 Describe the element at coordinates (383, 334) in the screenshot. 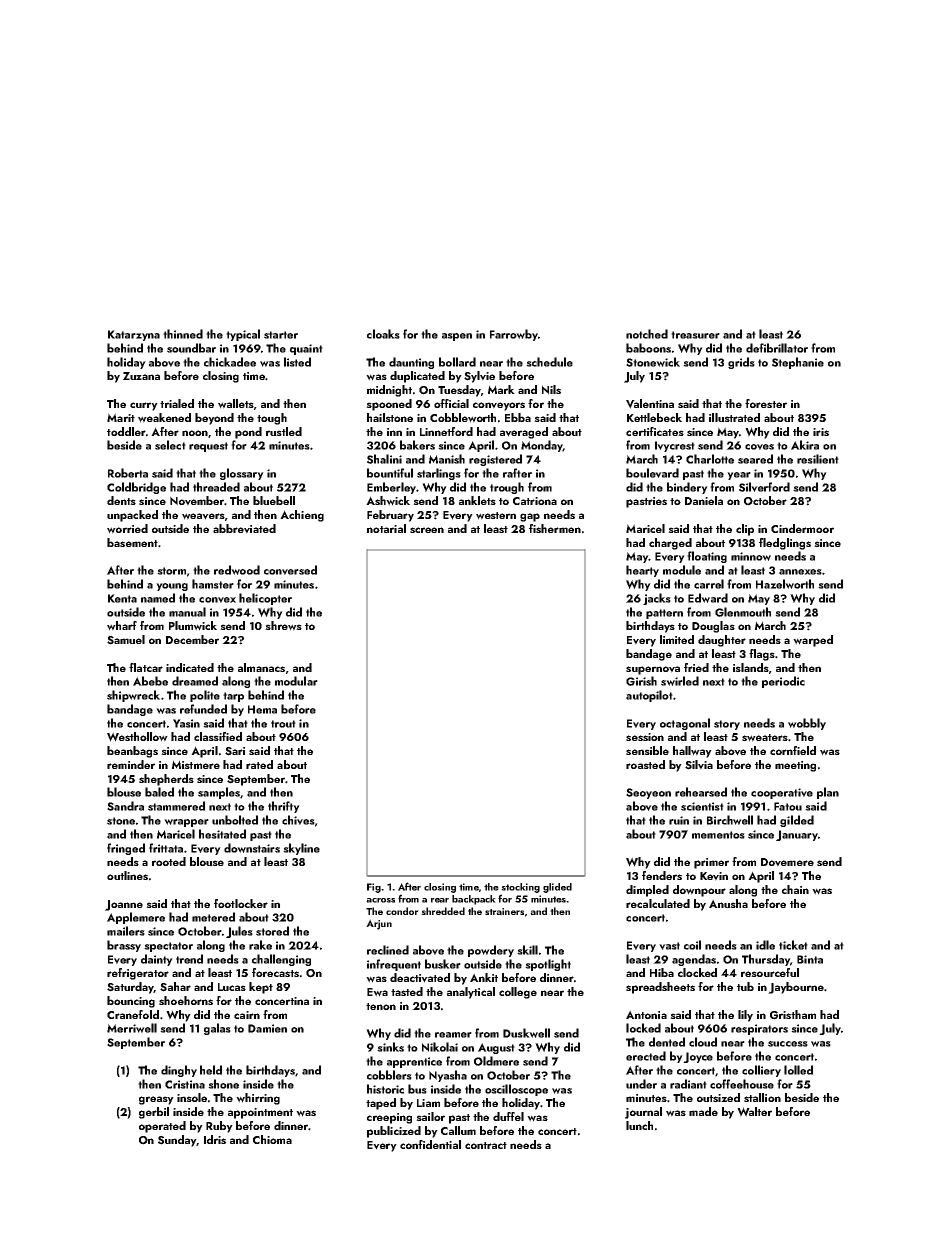

I see `cloaks` at that location.
